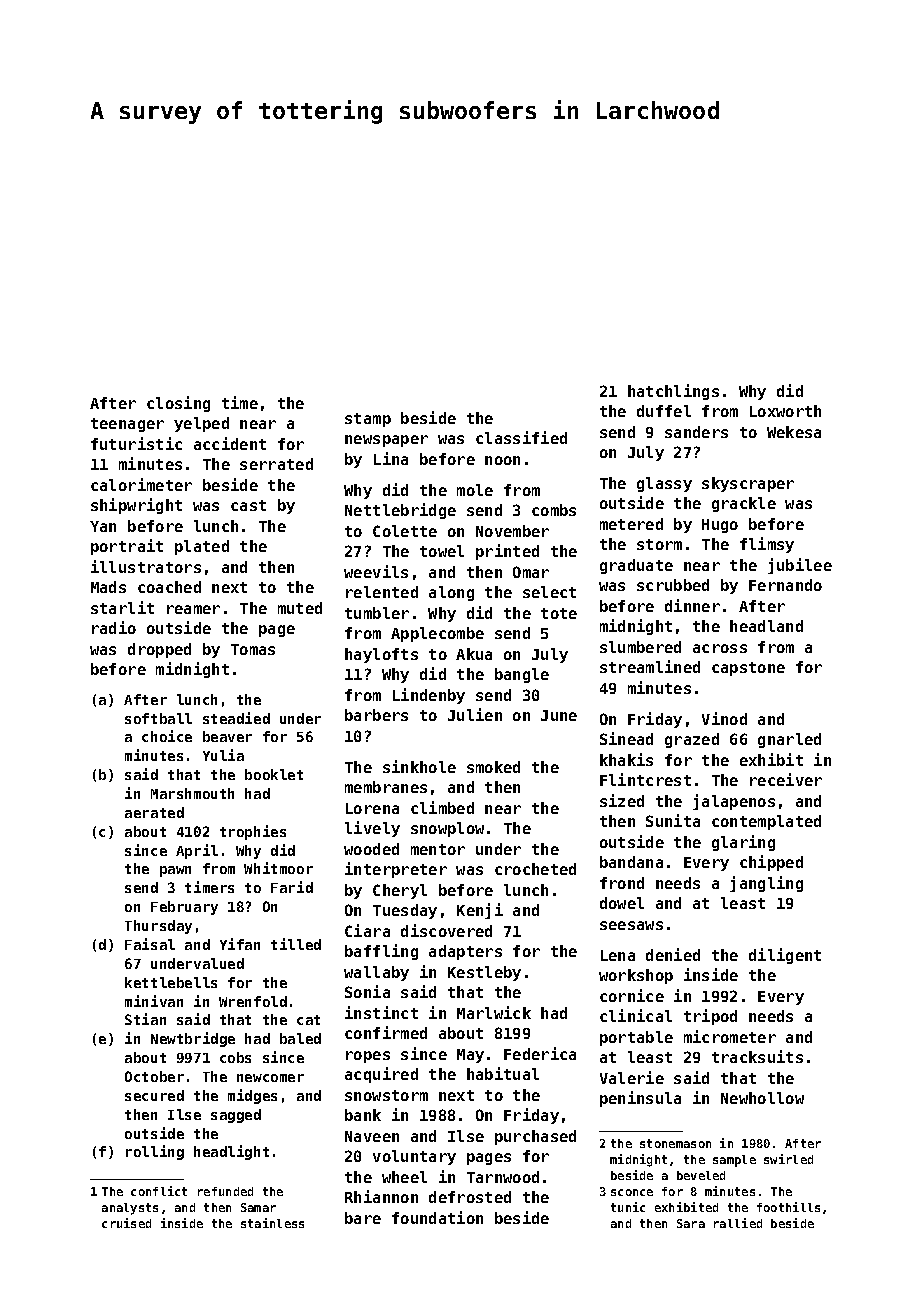 Image resolution: width=924 pixels, height=1308 pixels. I want to click on Kestleby, so click(484, 973).
